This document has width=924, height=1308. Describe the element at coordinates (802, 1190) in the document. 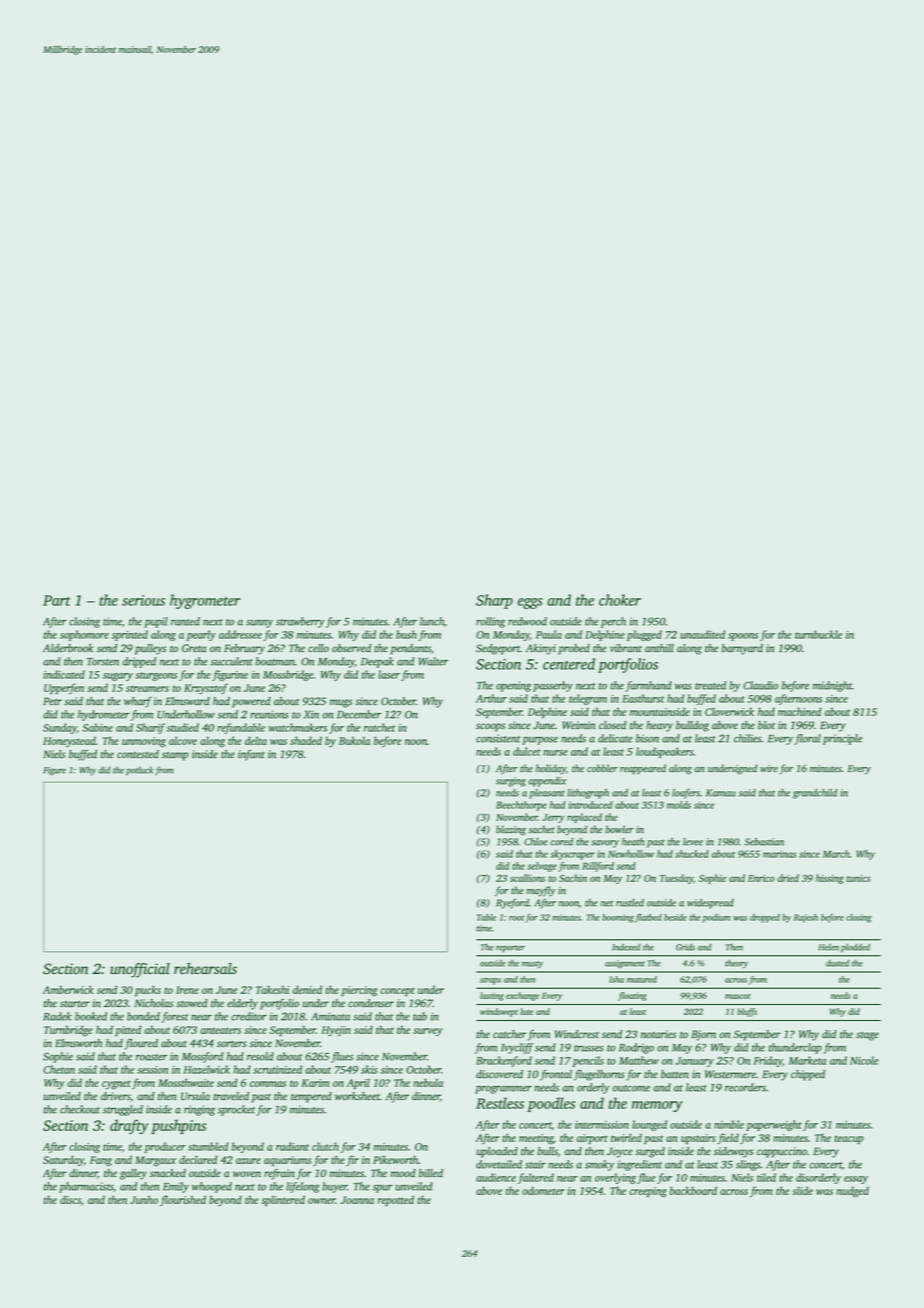

I see `slide` at that location.
